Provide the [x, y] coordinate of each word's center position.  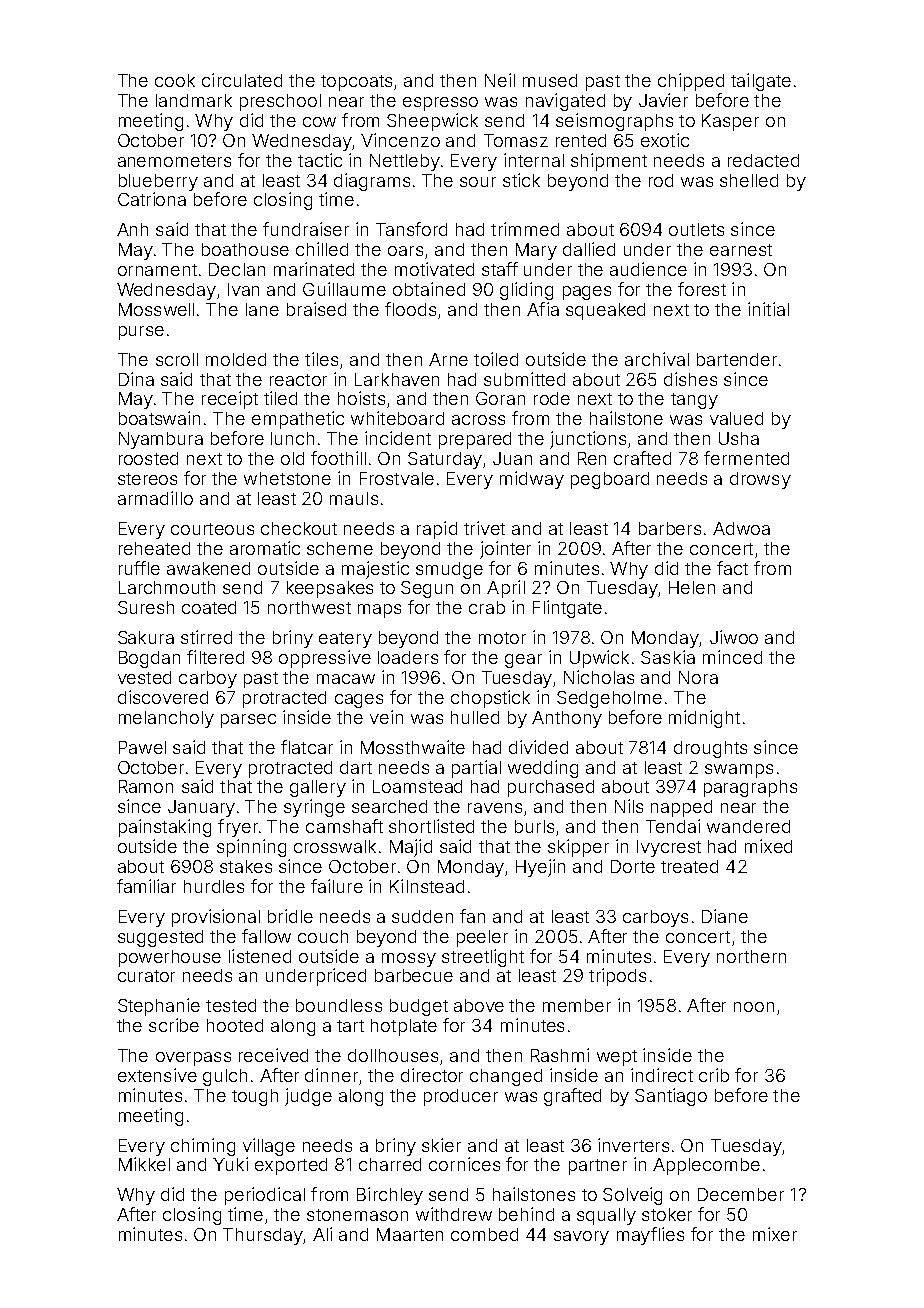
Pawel [142, 747]
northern [751, 956]
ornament [157, 270]
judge [308, 1097]
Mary [536, 251]
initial [768, 309]
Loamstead [417, 786]
